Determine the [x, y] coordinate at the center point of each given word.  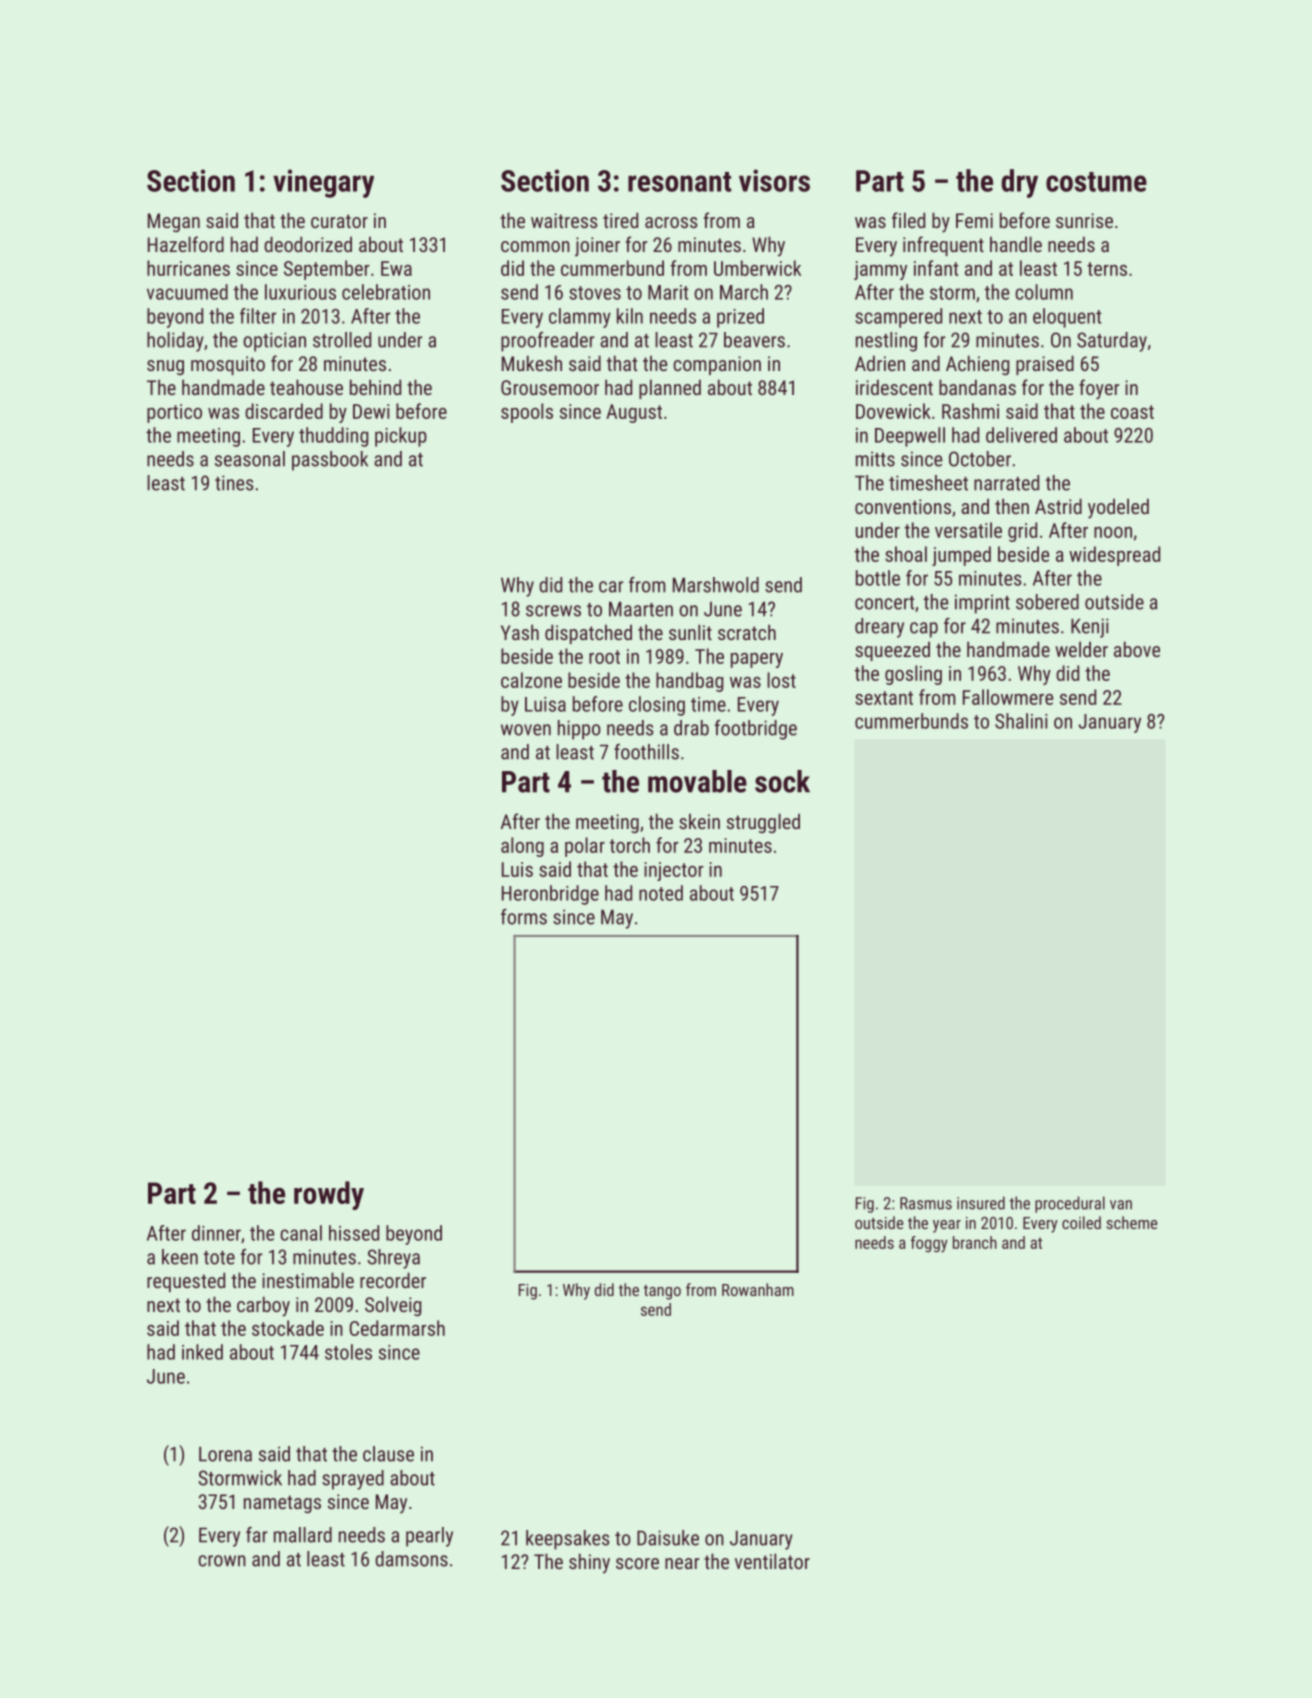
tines [234, 483]
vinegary [323, 183]
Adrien [880, 363]
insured [981, 1203]
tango [662, 1292]
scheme [1131, 1222]
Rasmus [926, 1203]
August [634, 413]
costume [1096, 182]
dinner [216, 1233]
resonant [679, 182]
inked [202, 1352]
